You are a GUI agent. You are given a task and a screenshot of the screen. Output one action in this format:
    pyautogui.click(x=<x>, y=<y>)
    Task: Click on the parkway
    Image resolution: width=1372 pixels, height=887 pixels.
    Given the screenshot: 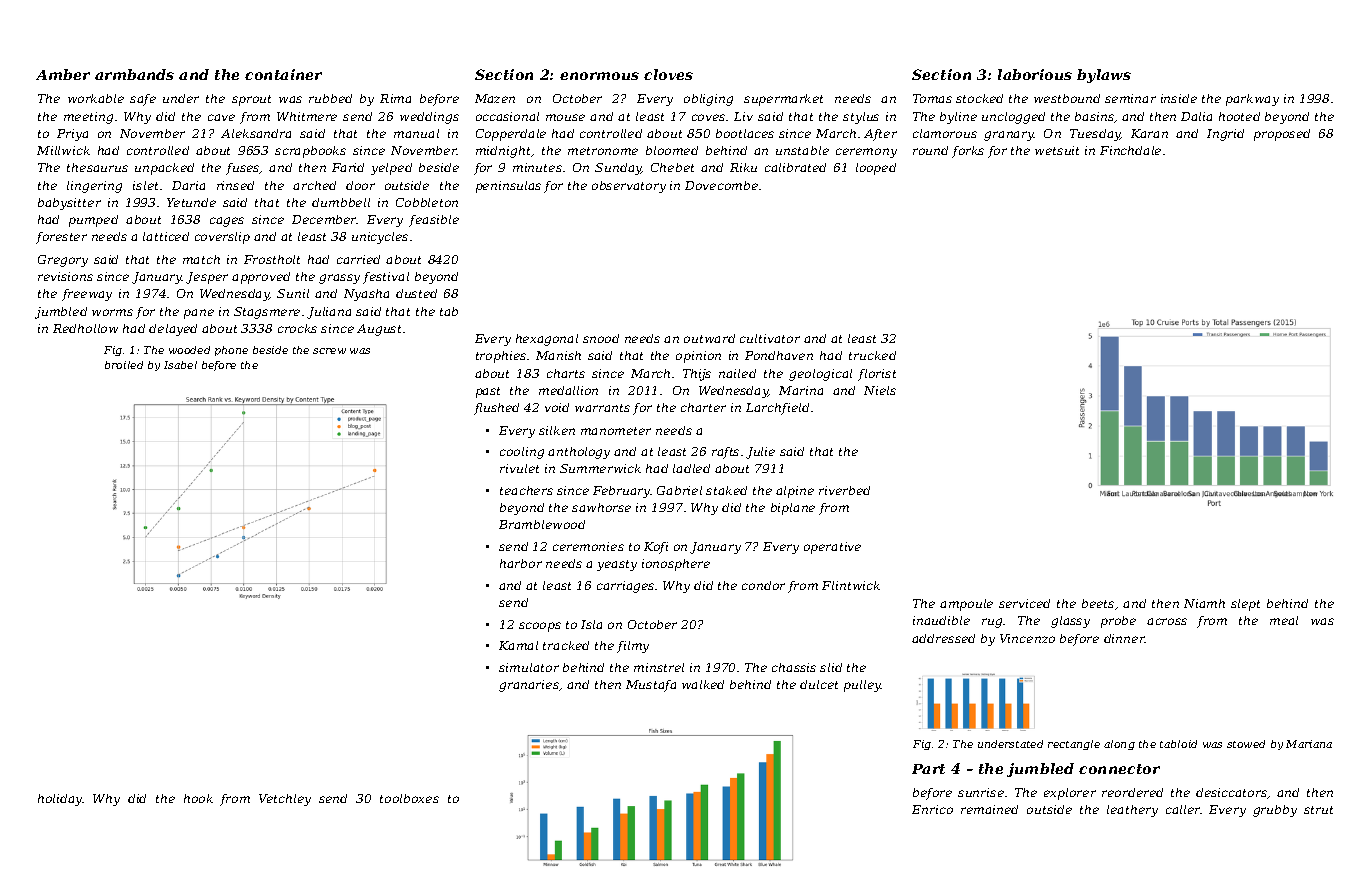 What is the action you would take?
    pyautogui.click(x=1252, y=100)
